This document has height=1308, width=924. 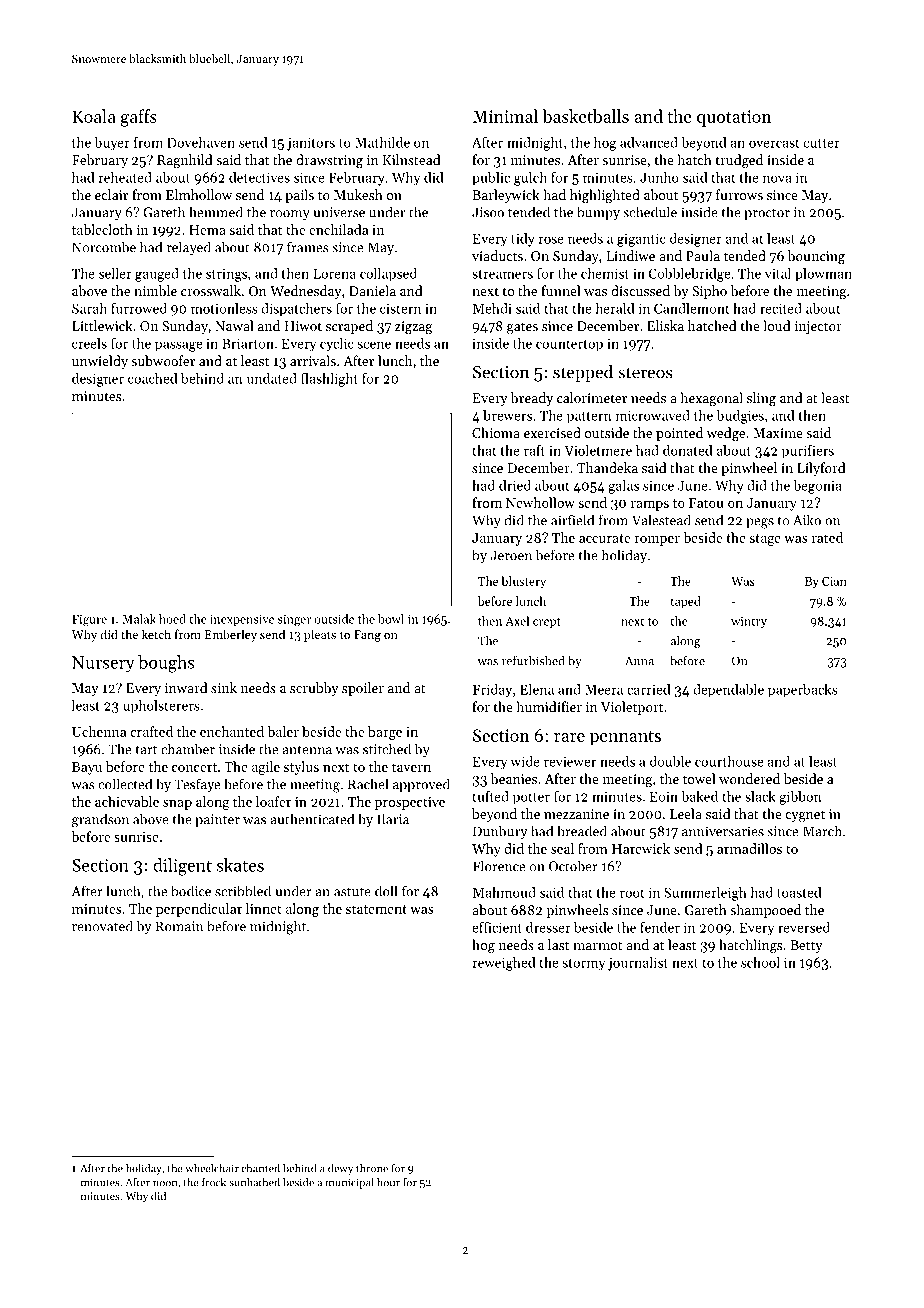 I want to click on basketballs, so click(x=585, y=116).
